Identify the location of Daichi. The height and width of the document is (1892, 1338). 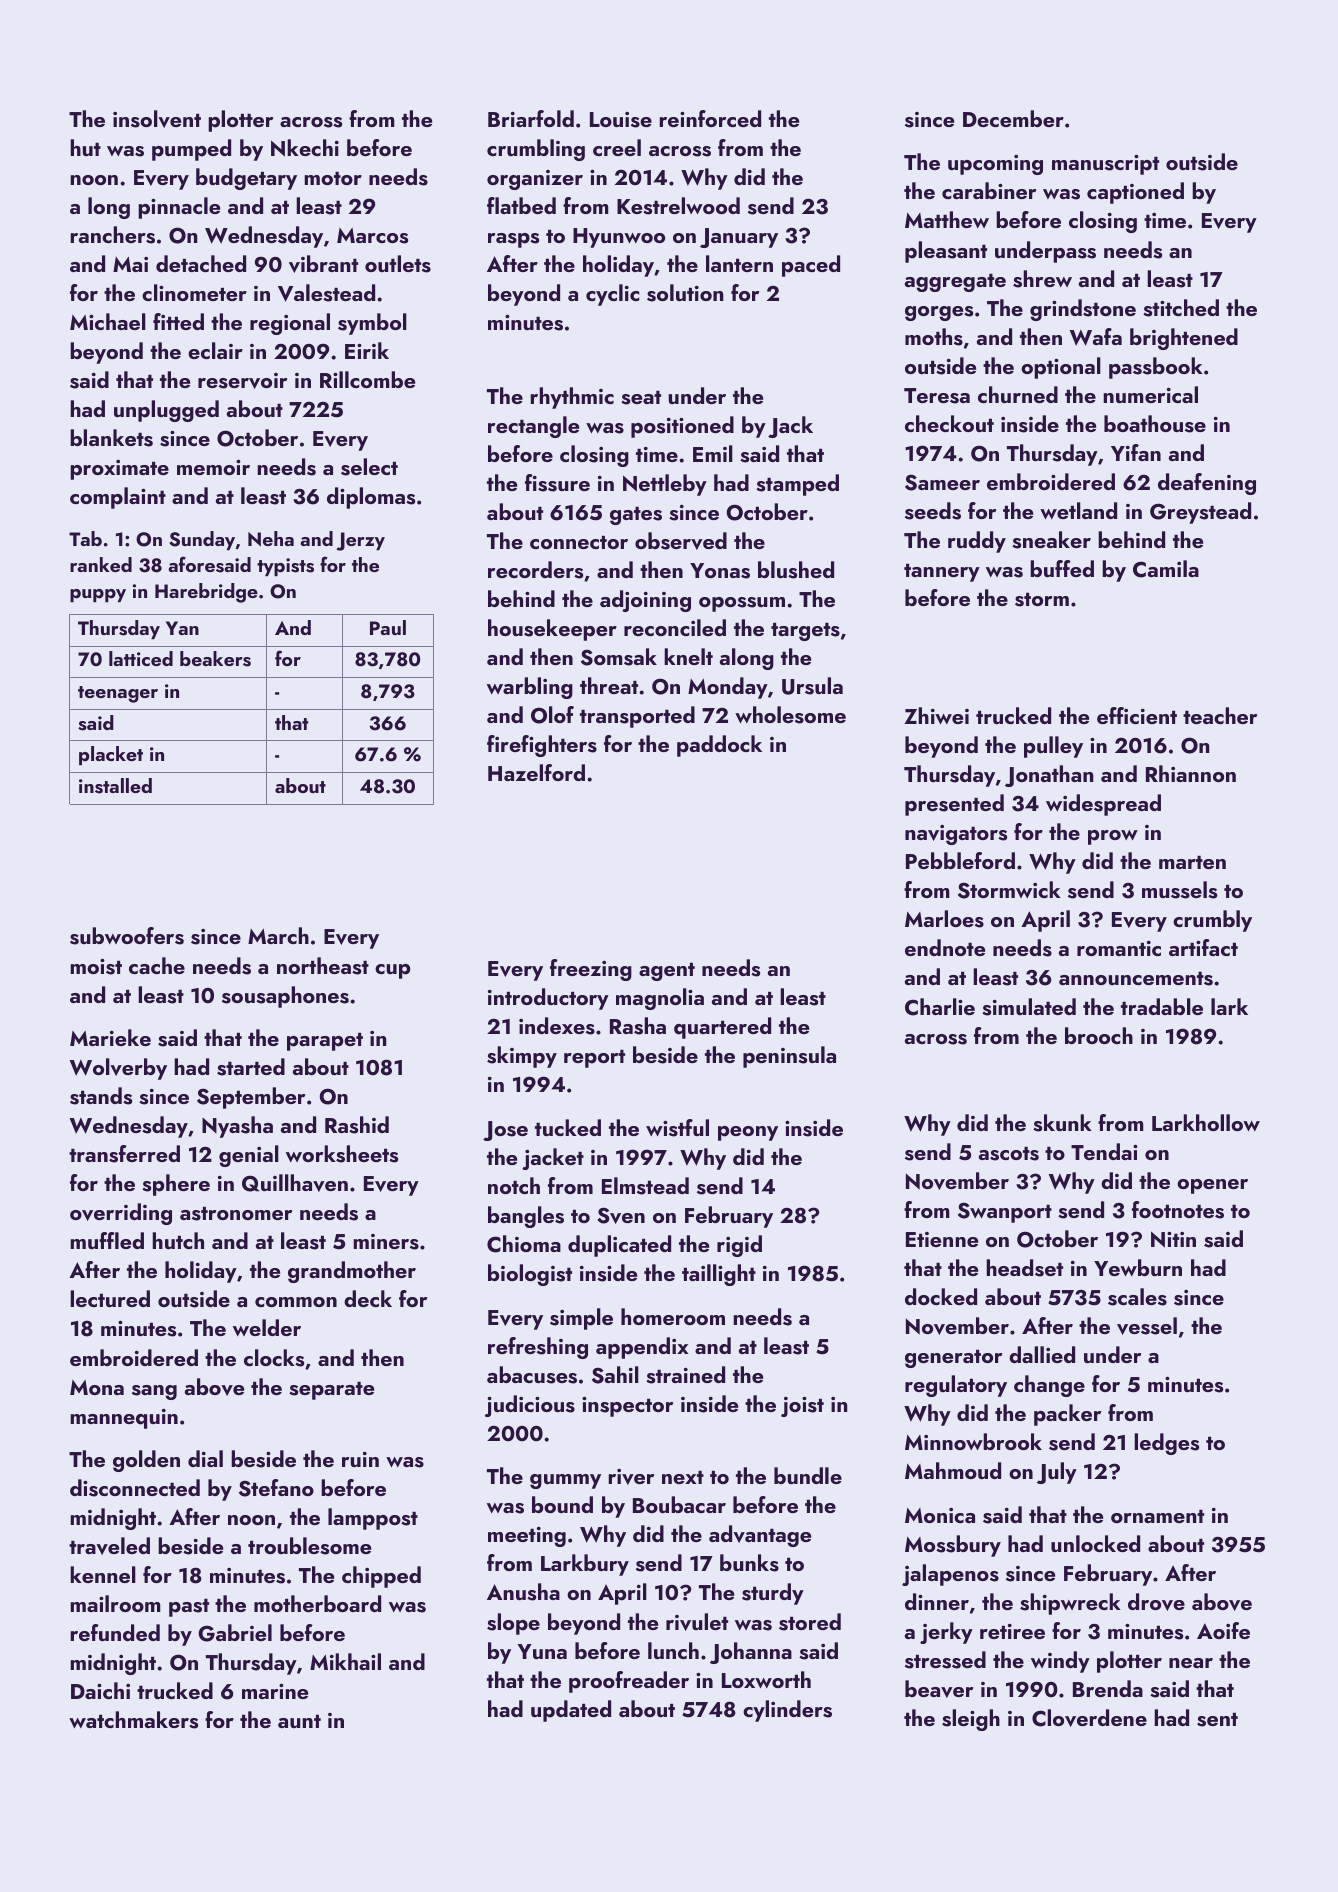
(100, 1690).
